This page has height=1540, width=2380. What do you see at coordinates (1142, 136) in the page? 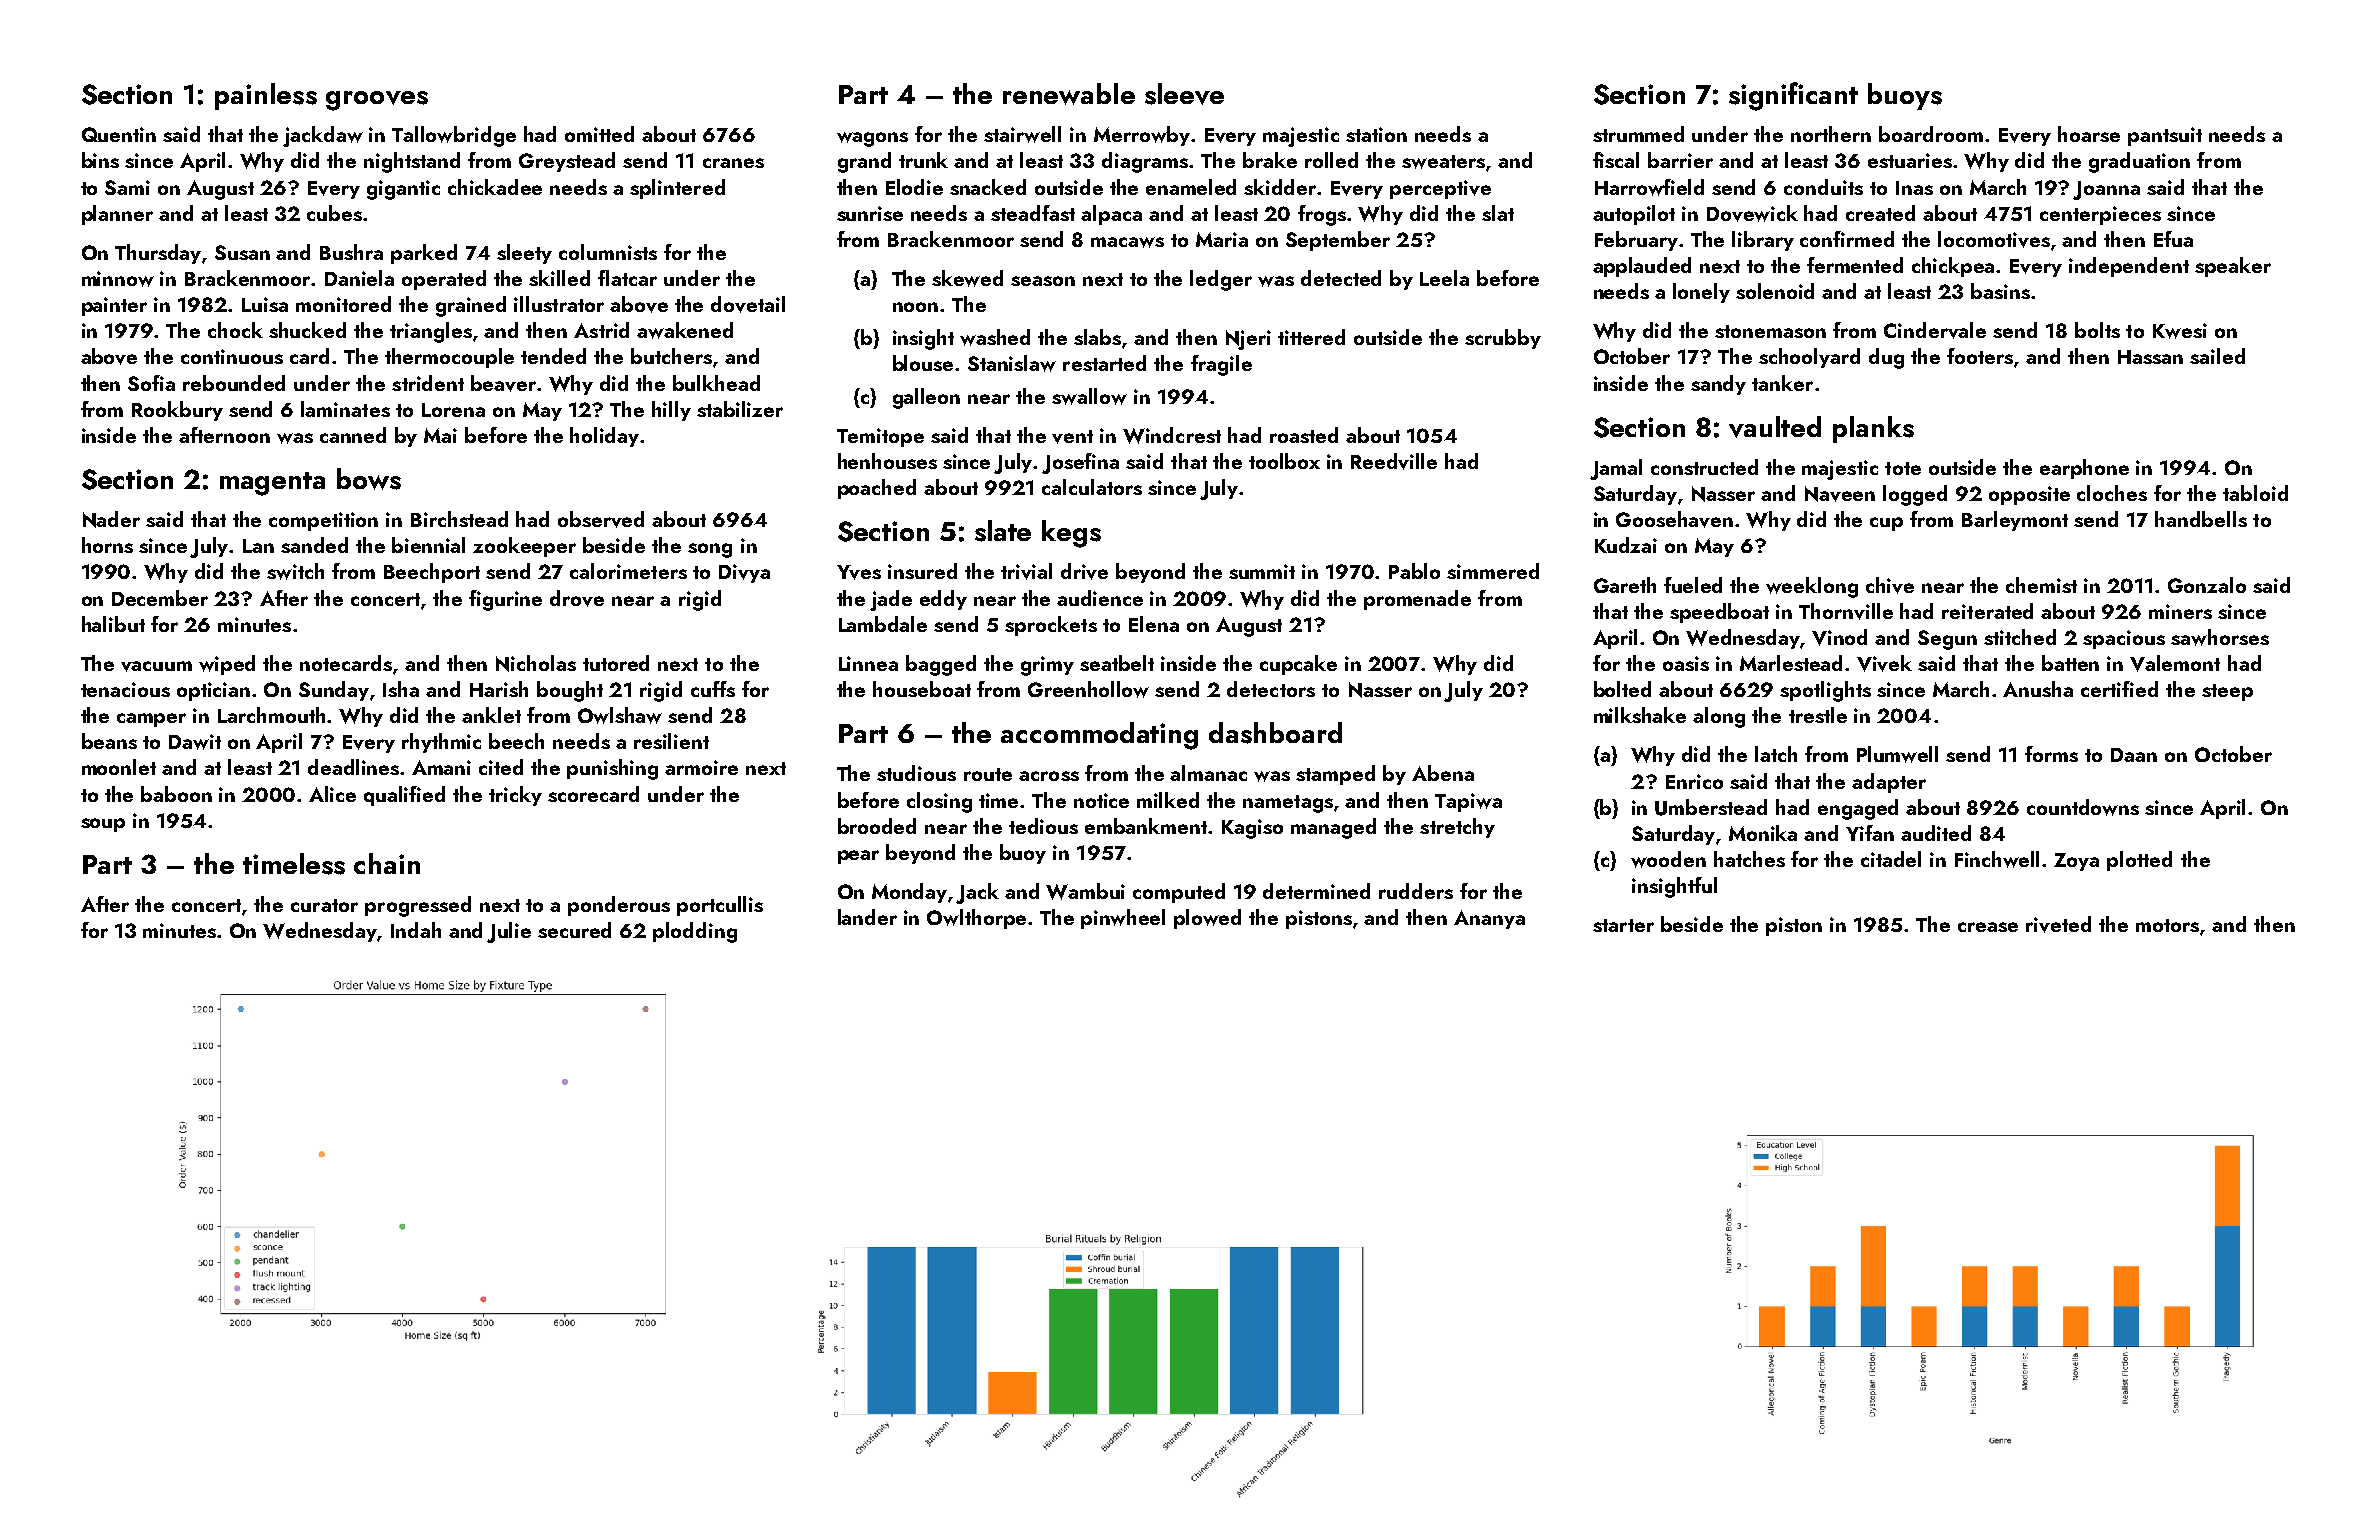
I see `Merrowby` at bounding box center [1142, 136].
